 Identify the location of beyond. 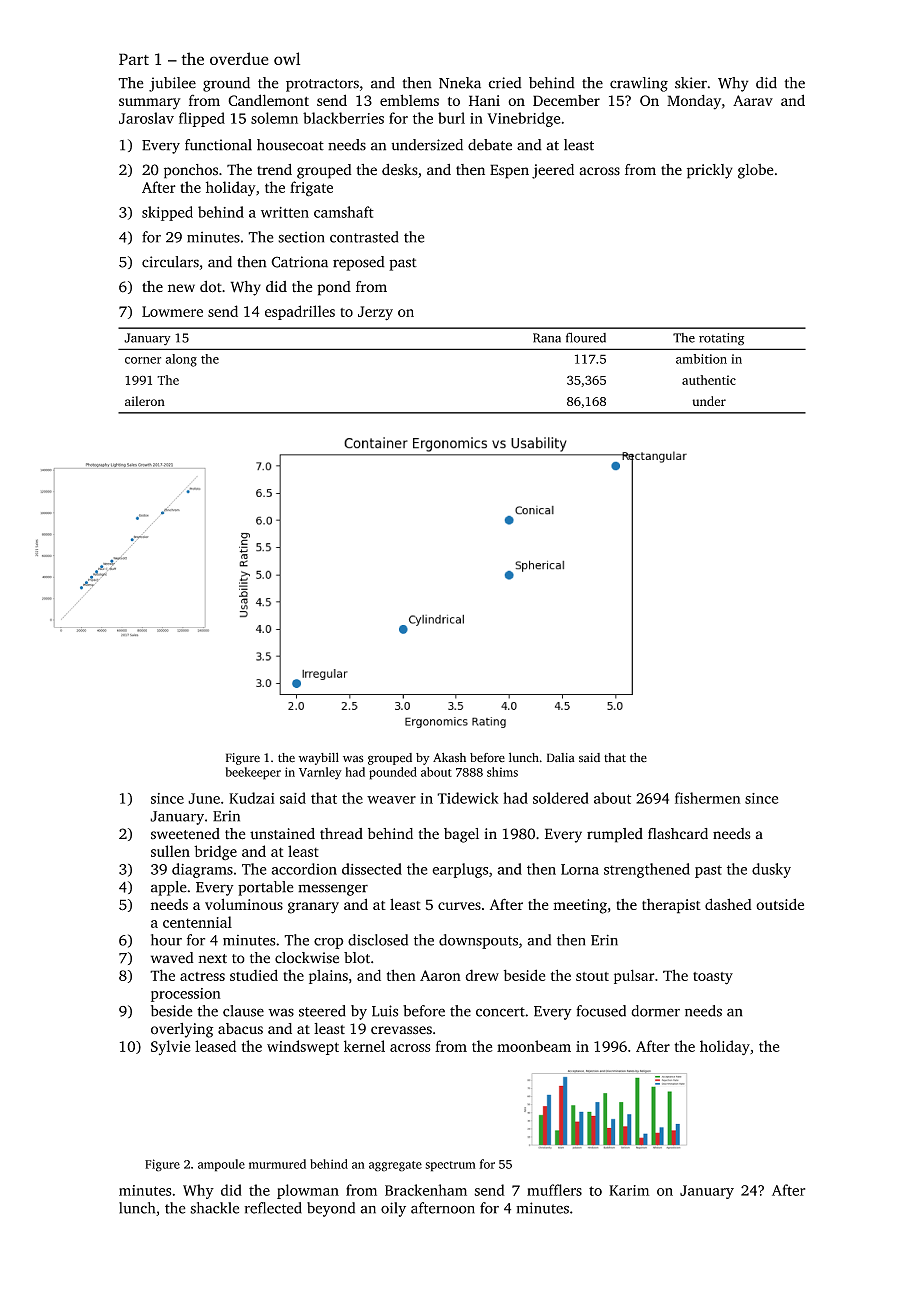
(331, 1209).
